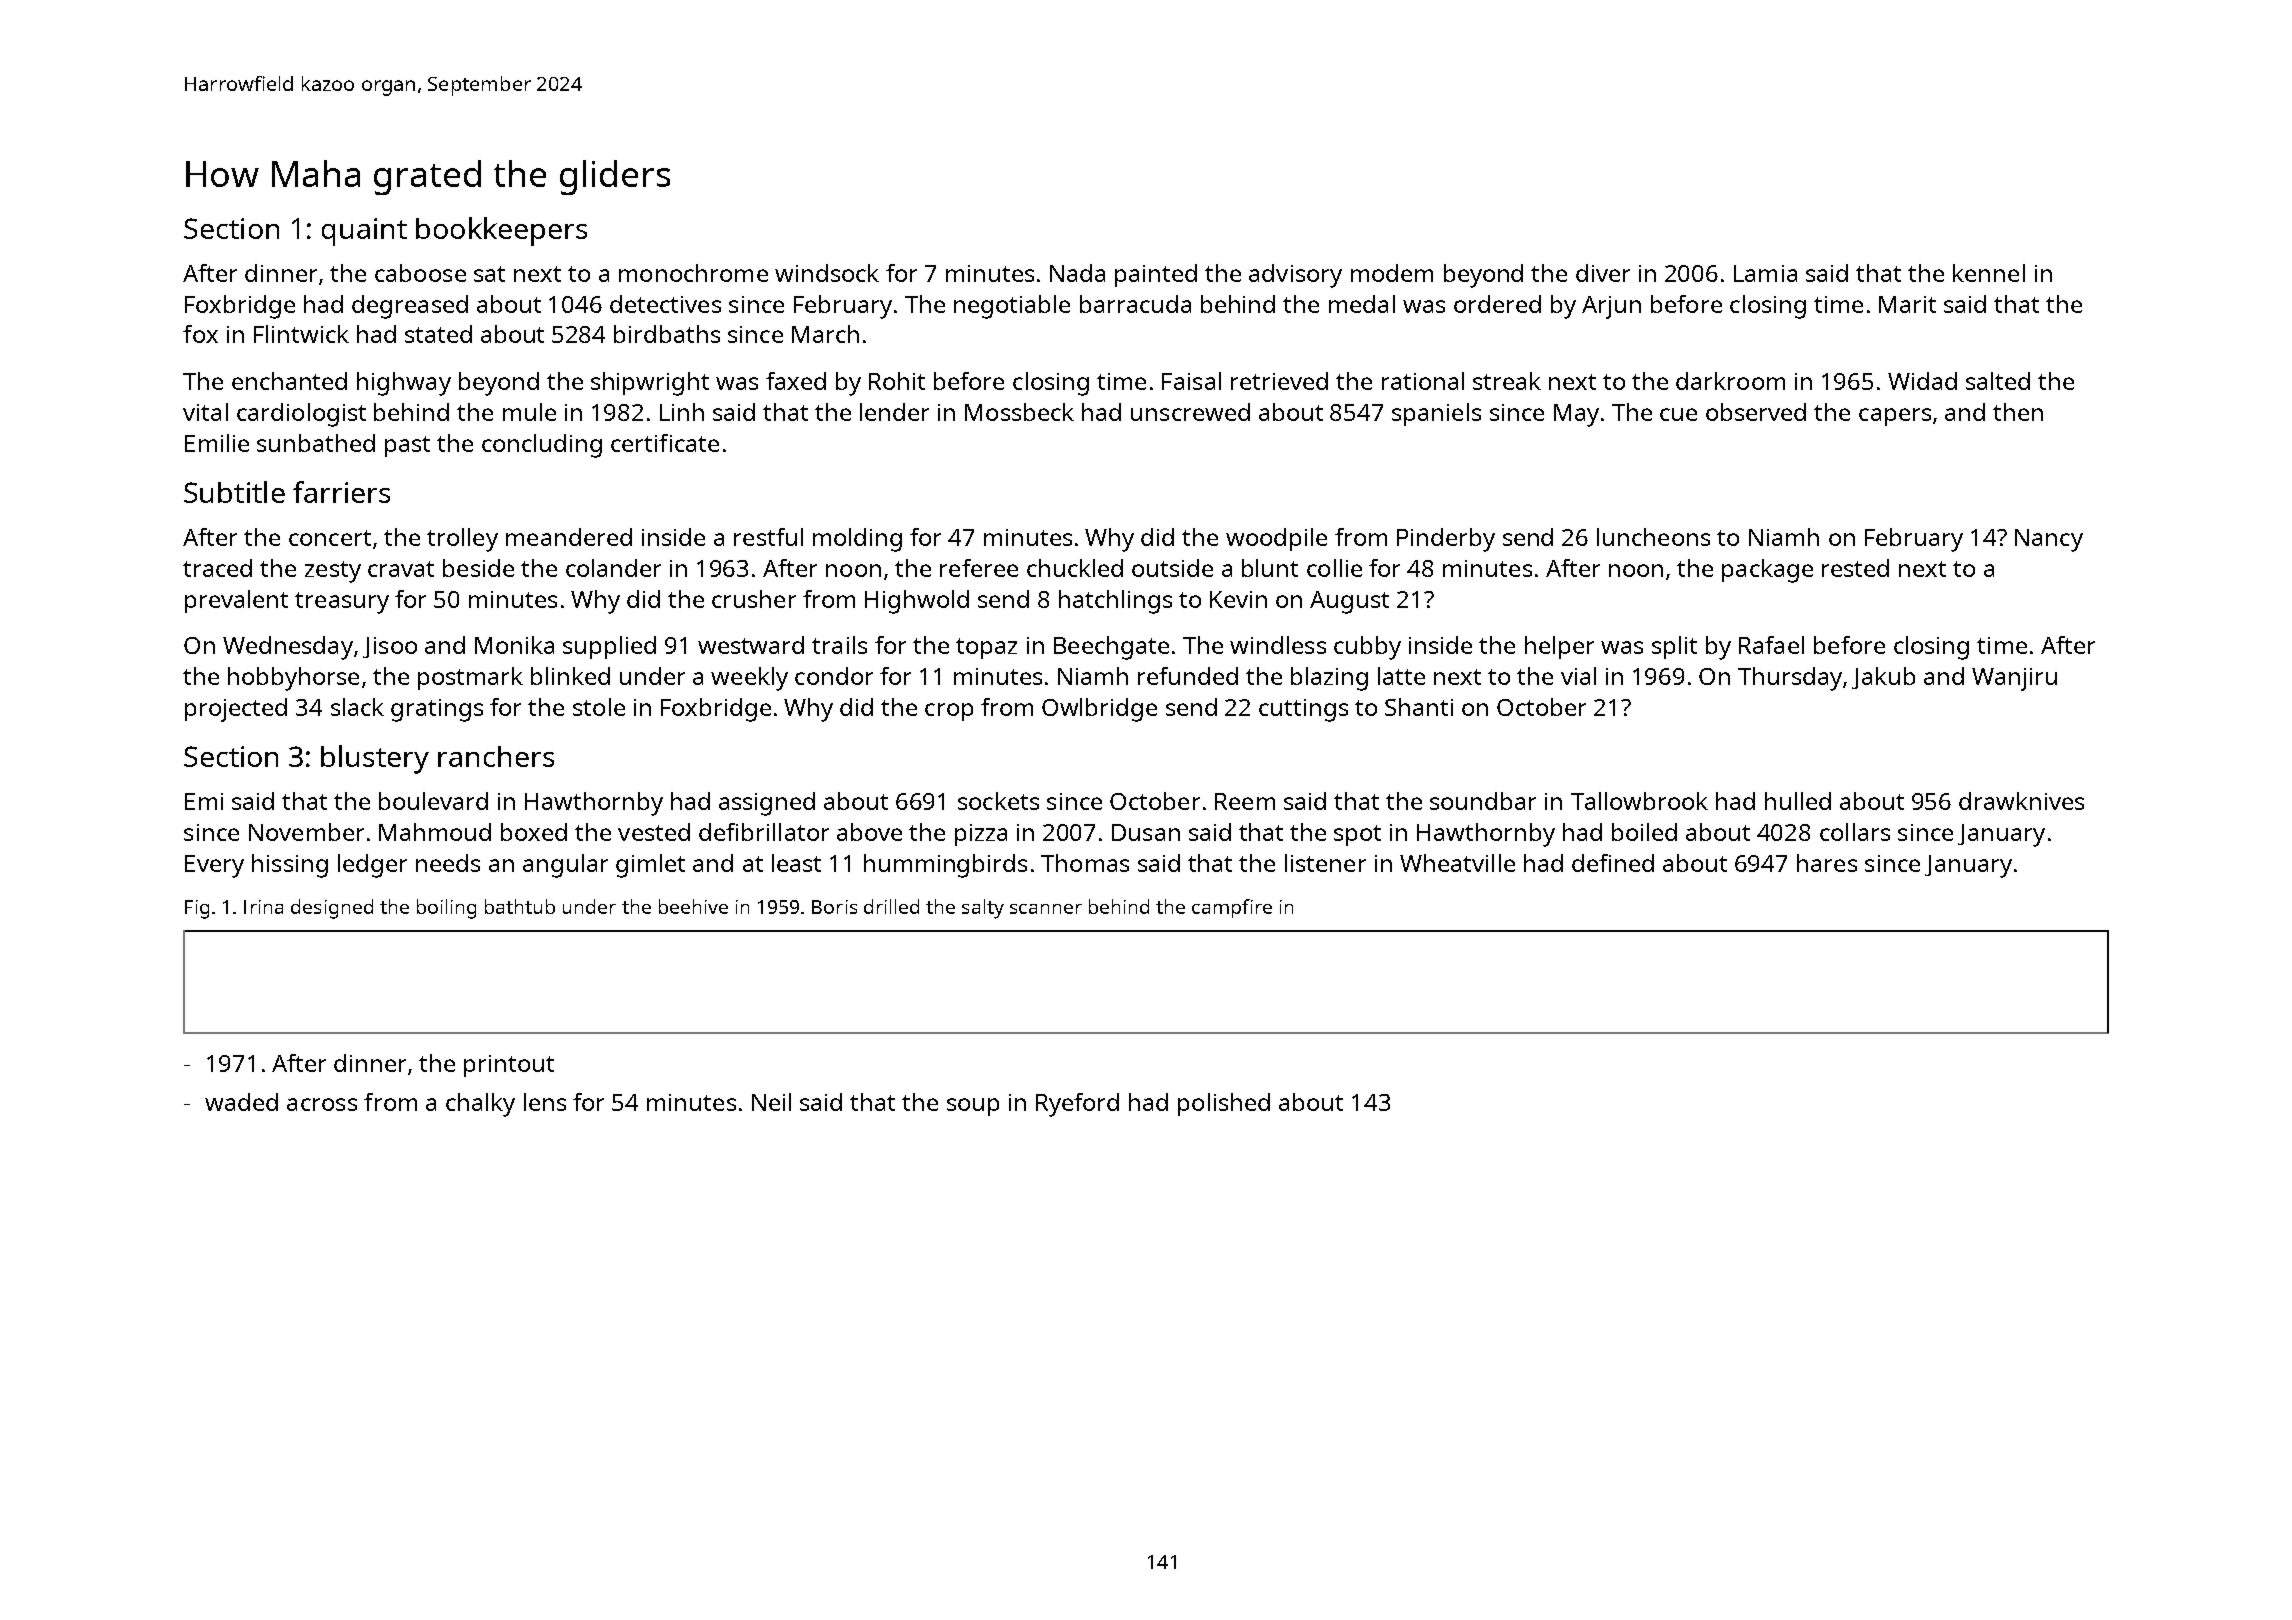 The width and height of the screenshot is (2292, 1620). What do you see at coordinates (1224, 1104) in the screenshot?
I see `polished` at bounding box center [1224, 1104].
